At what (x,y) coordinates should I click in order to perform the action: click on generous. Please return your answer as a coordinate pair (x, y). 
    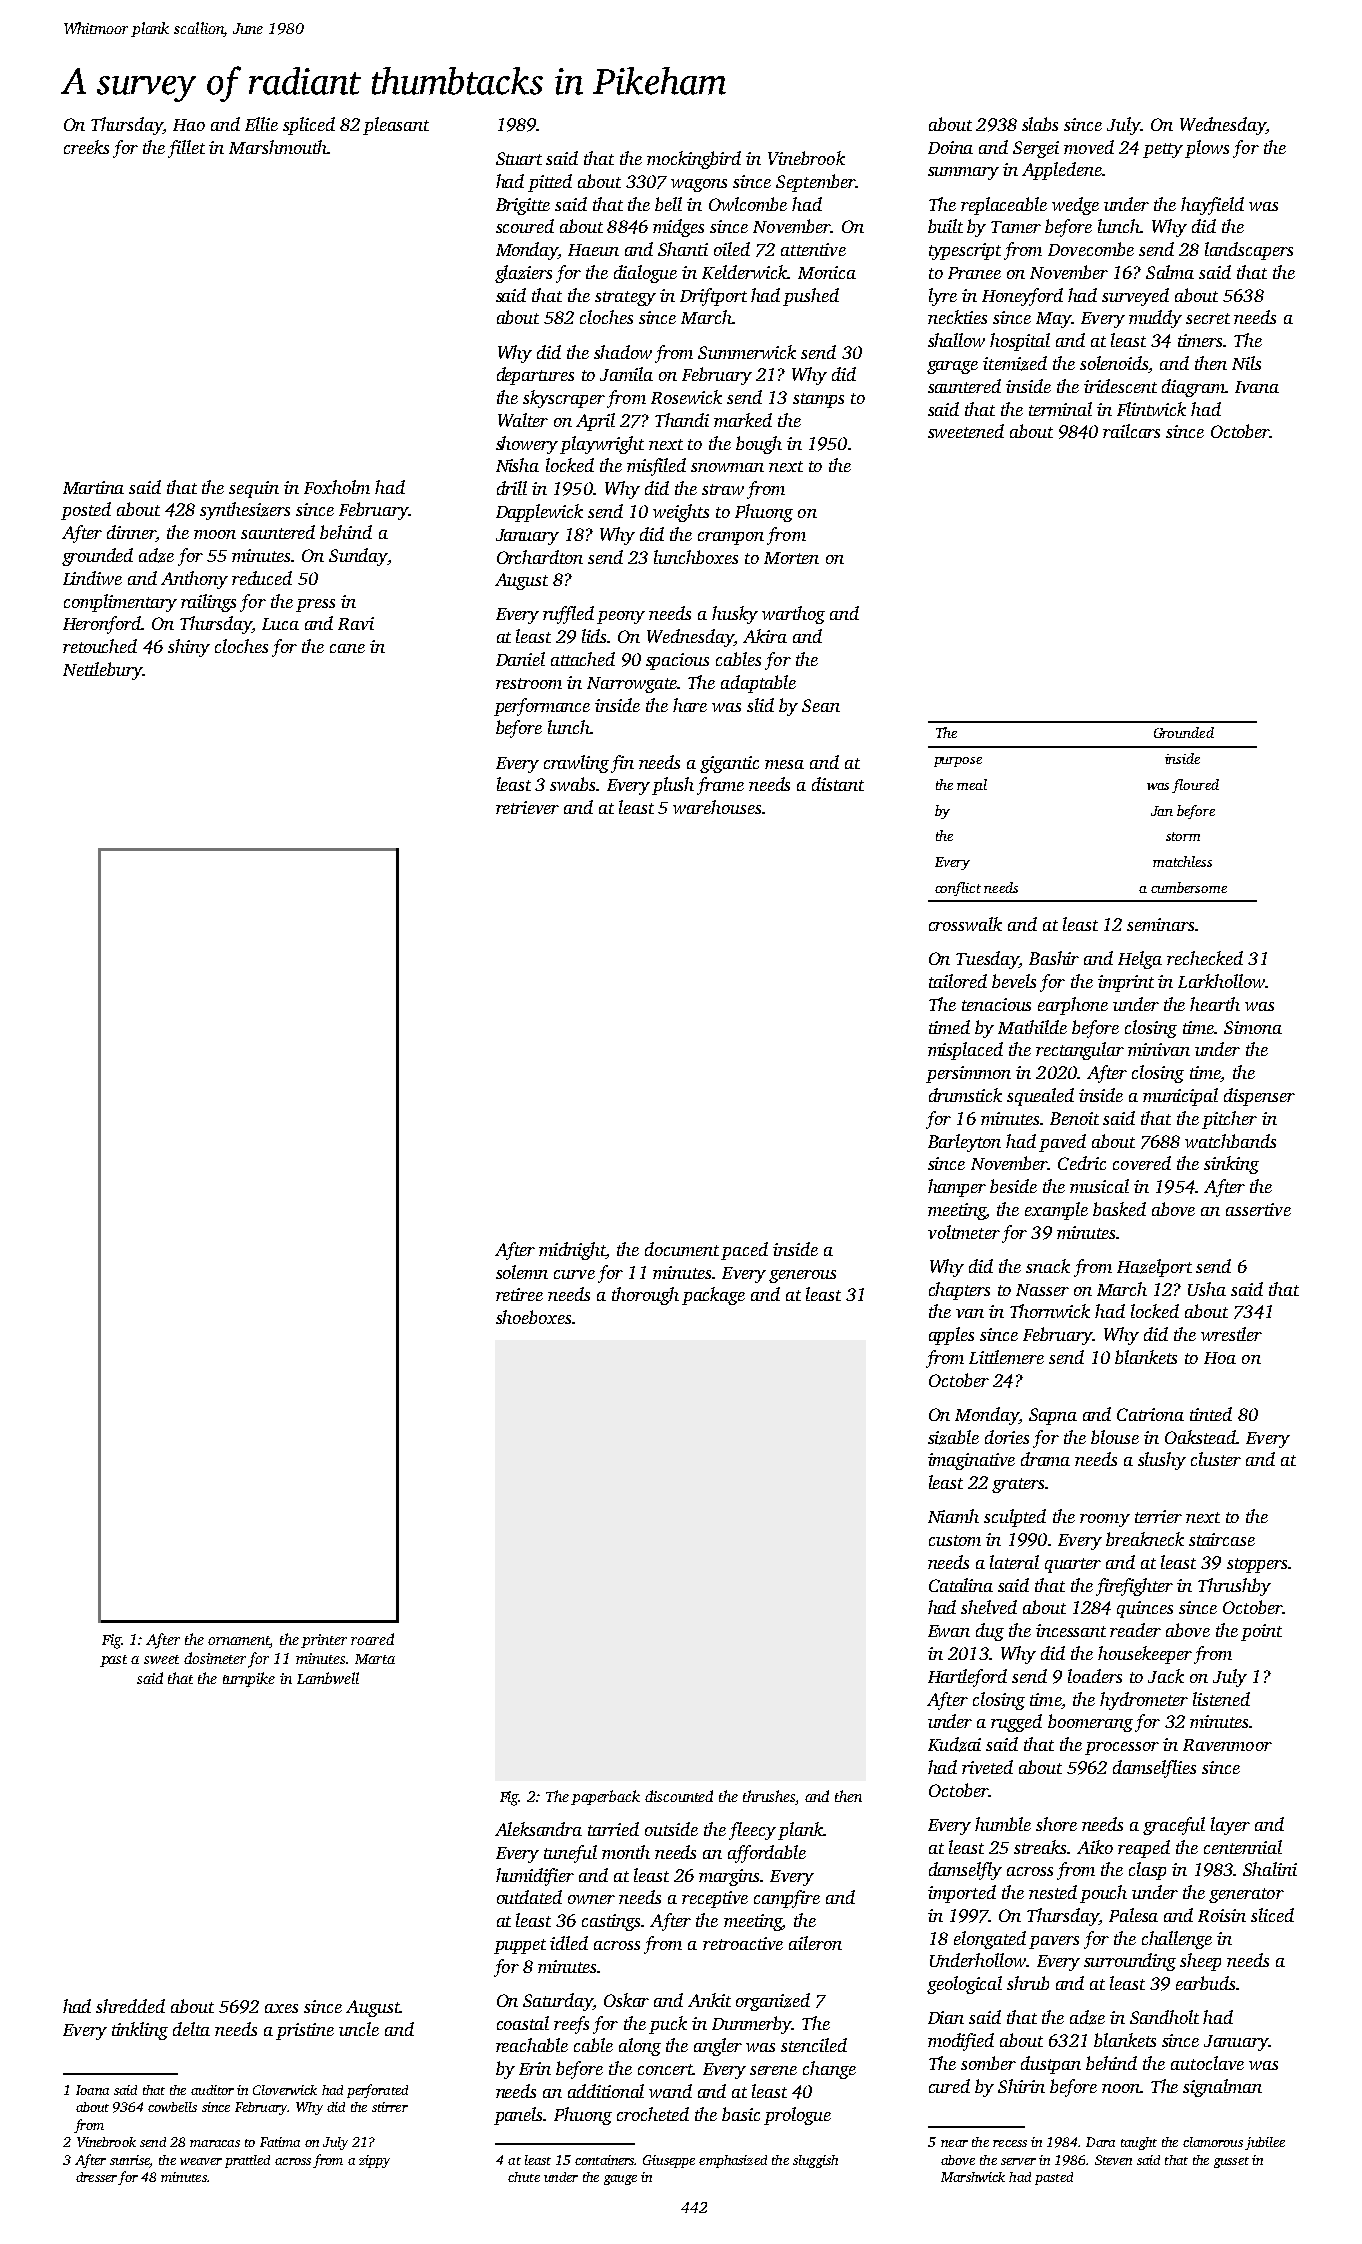
    Looking at the image, I should click on (802, 1276).
